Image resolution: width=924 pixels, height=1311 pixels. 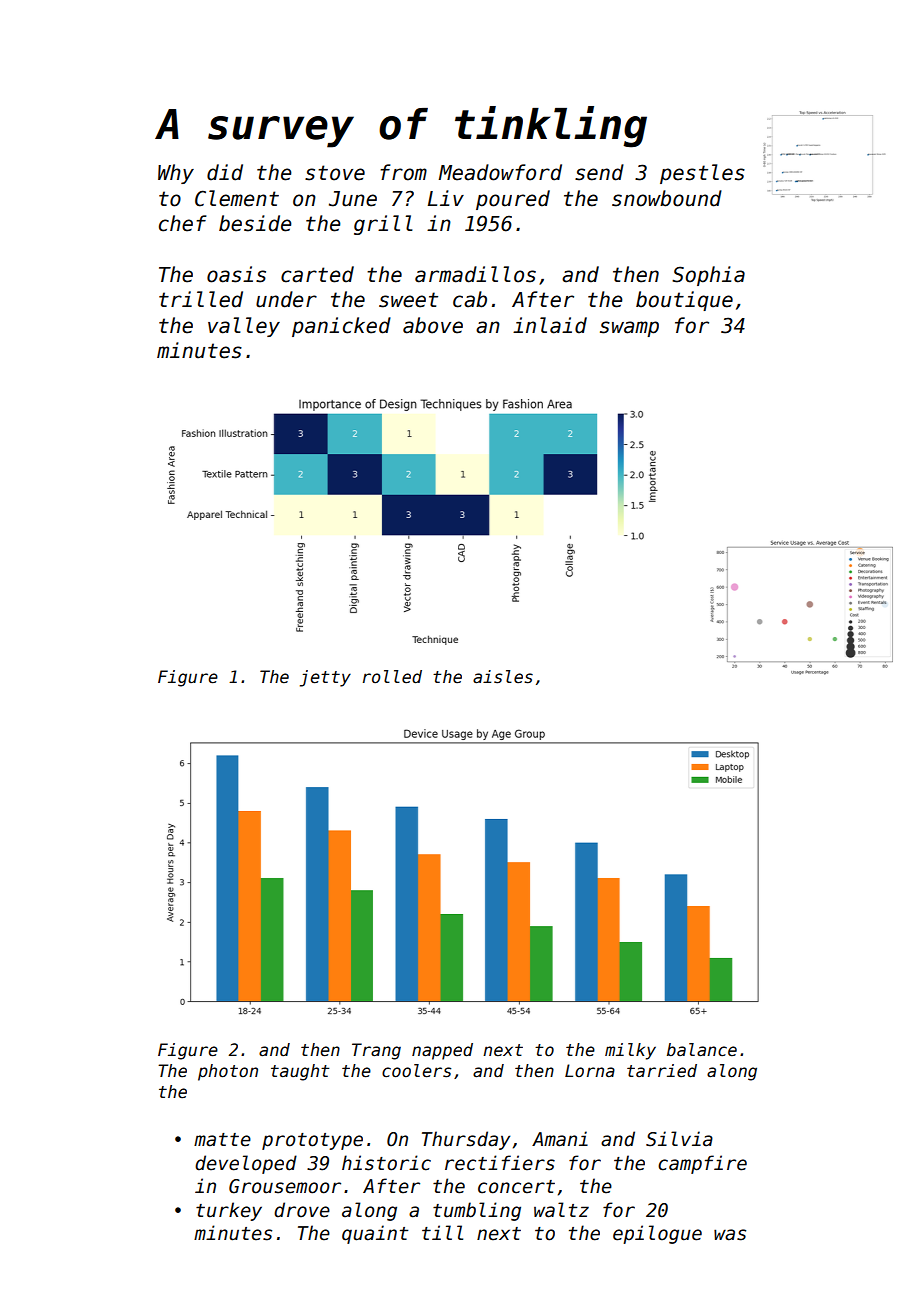 What do you see at coordinates (335, 173) in the screenshot?
I see `stove` at bounding box center [335, 173].
